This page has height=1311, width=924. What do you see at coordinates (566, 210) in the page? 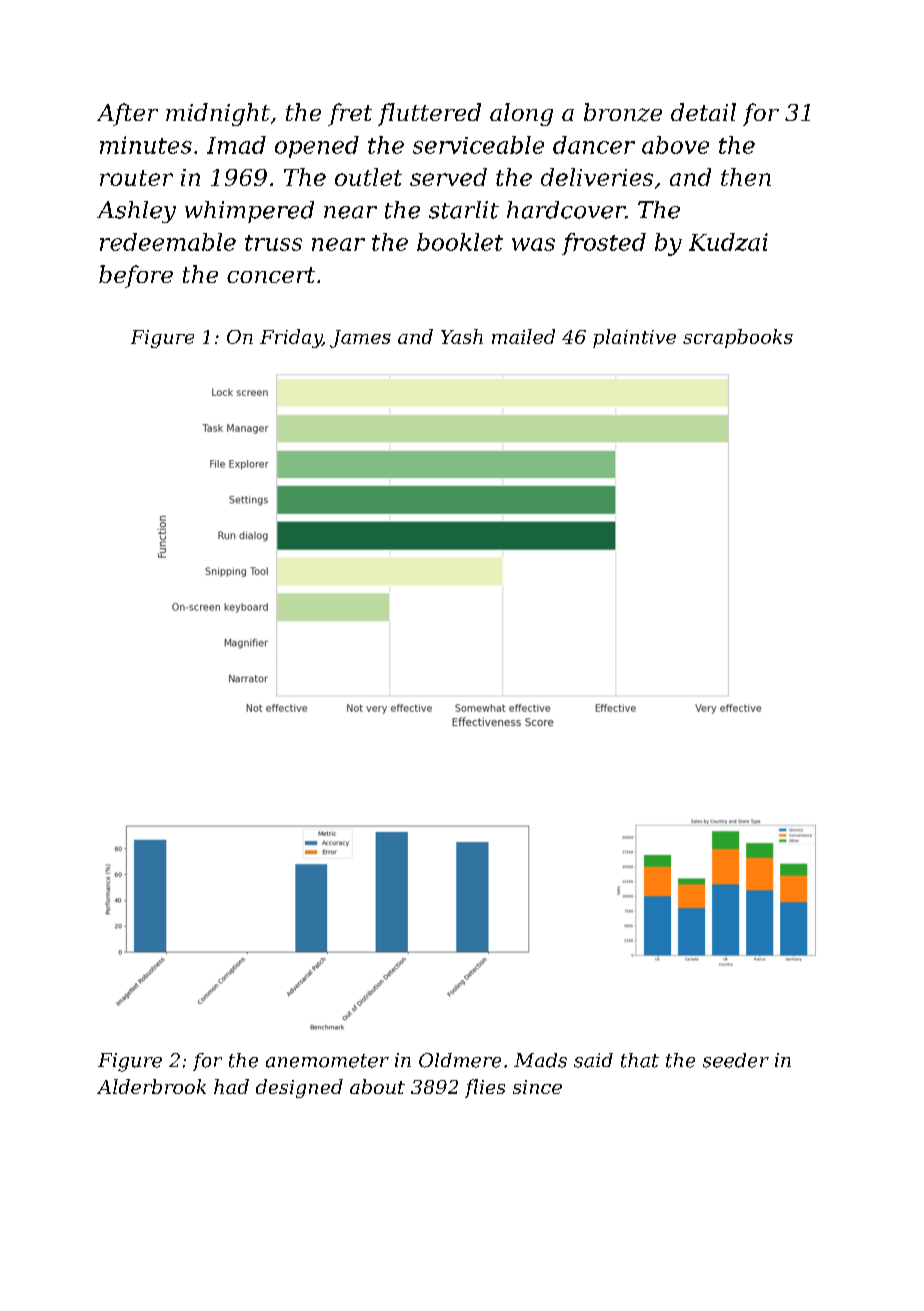
I see `hardcover` at bounding box center [566, 210].
